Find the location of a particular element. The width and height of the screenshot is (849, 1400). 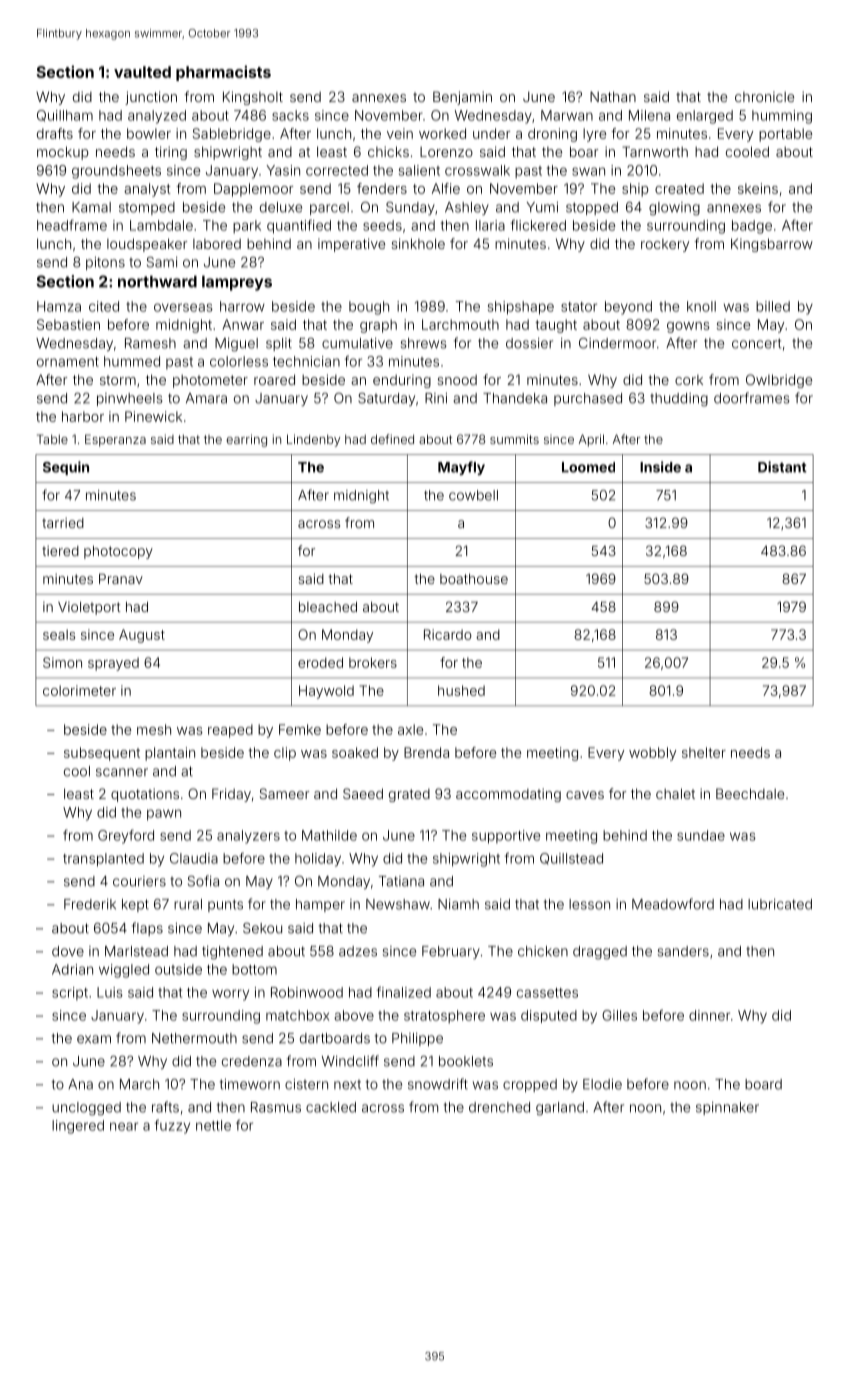

Sameer is located at coordinates (284, 793).
